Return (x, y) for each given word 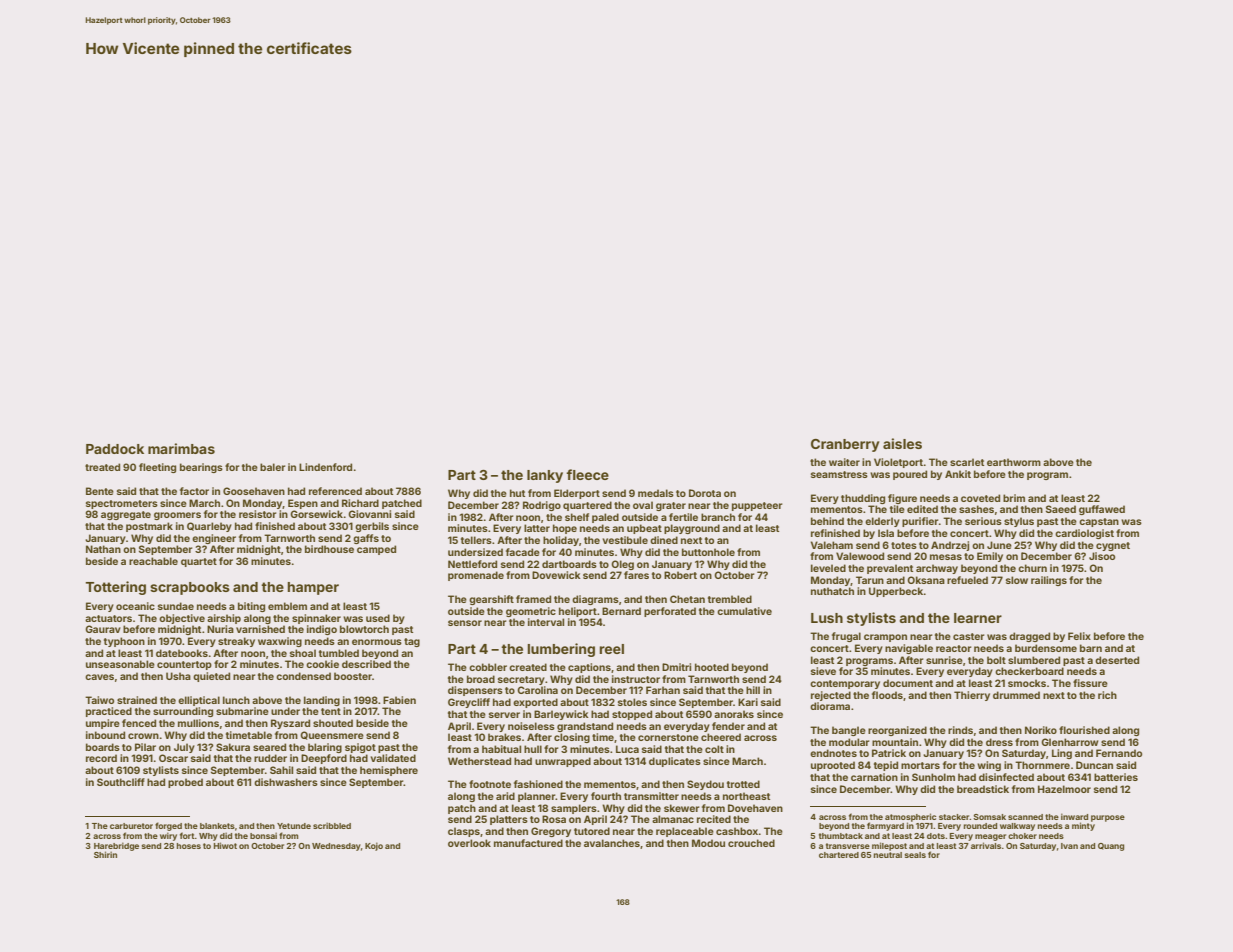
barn (1091, 648)
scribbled (332, 825)
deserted (1117, 660)
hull (533, 749)
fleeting (157, 468)
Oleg (622, 565)
